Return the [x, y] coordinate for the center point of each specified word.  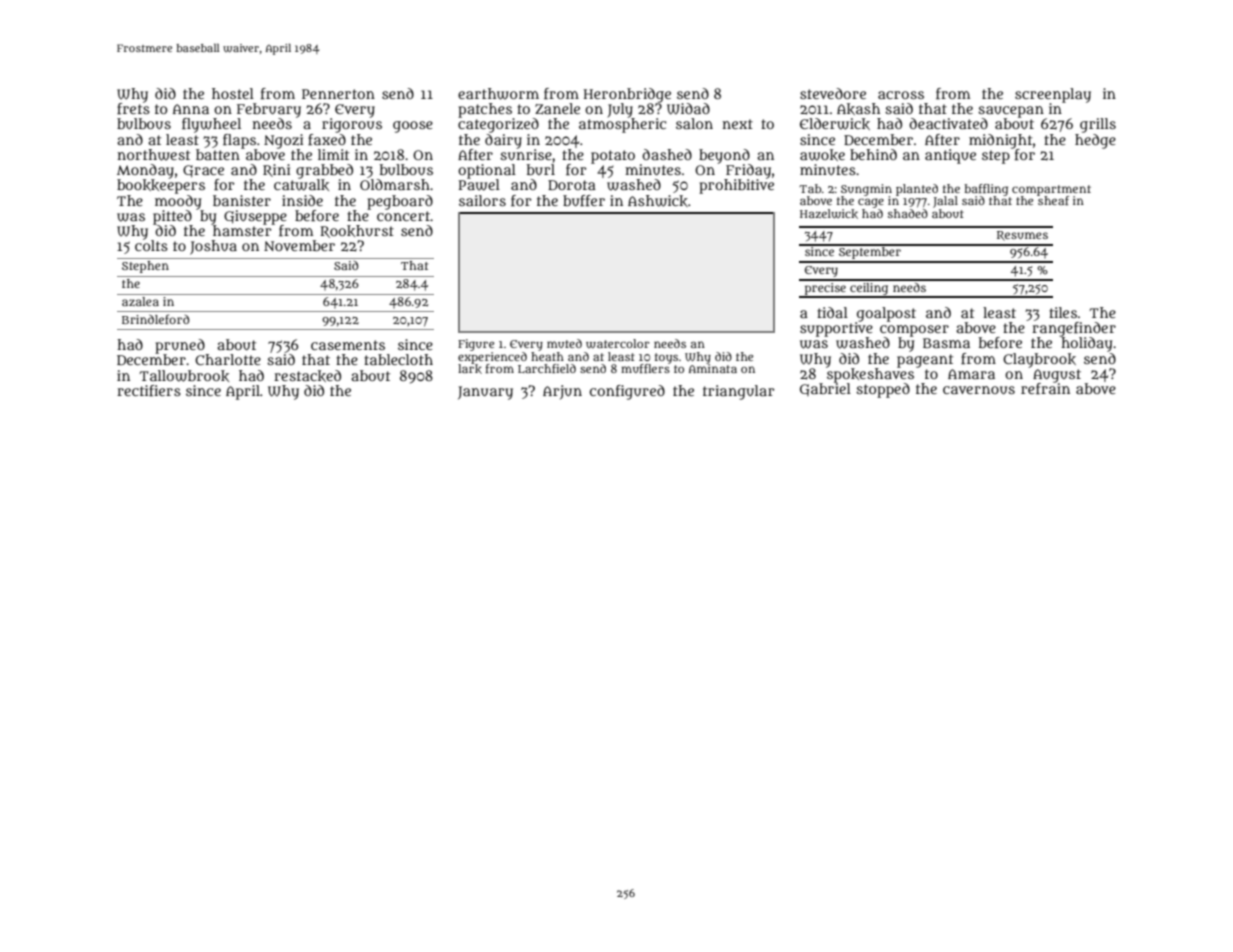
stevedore [833, 93]
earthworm [498, 94]
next [737, 124]
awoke [822, 155]
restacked [307, 376]
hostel [233, 93]
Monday [145, 171]
